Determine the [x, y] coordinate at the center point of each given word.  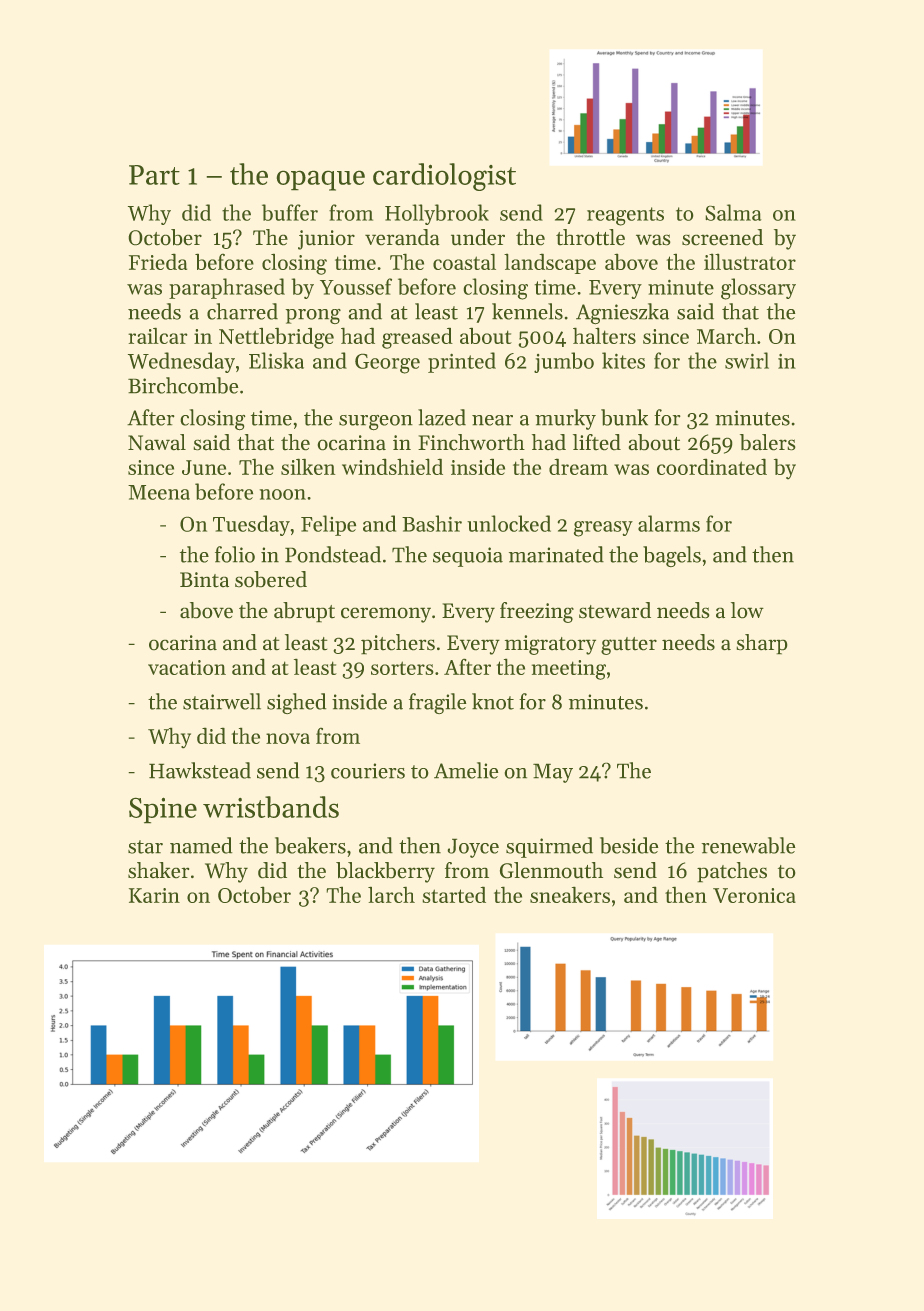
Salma [733, 212]
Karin [154, 895]
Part [154, 175]
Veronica [754, 895]
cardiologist [444, 177]
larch [391, 894]
